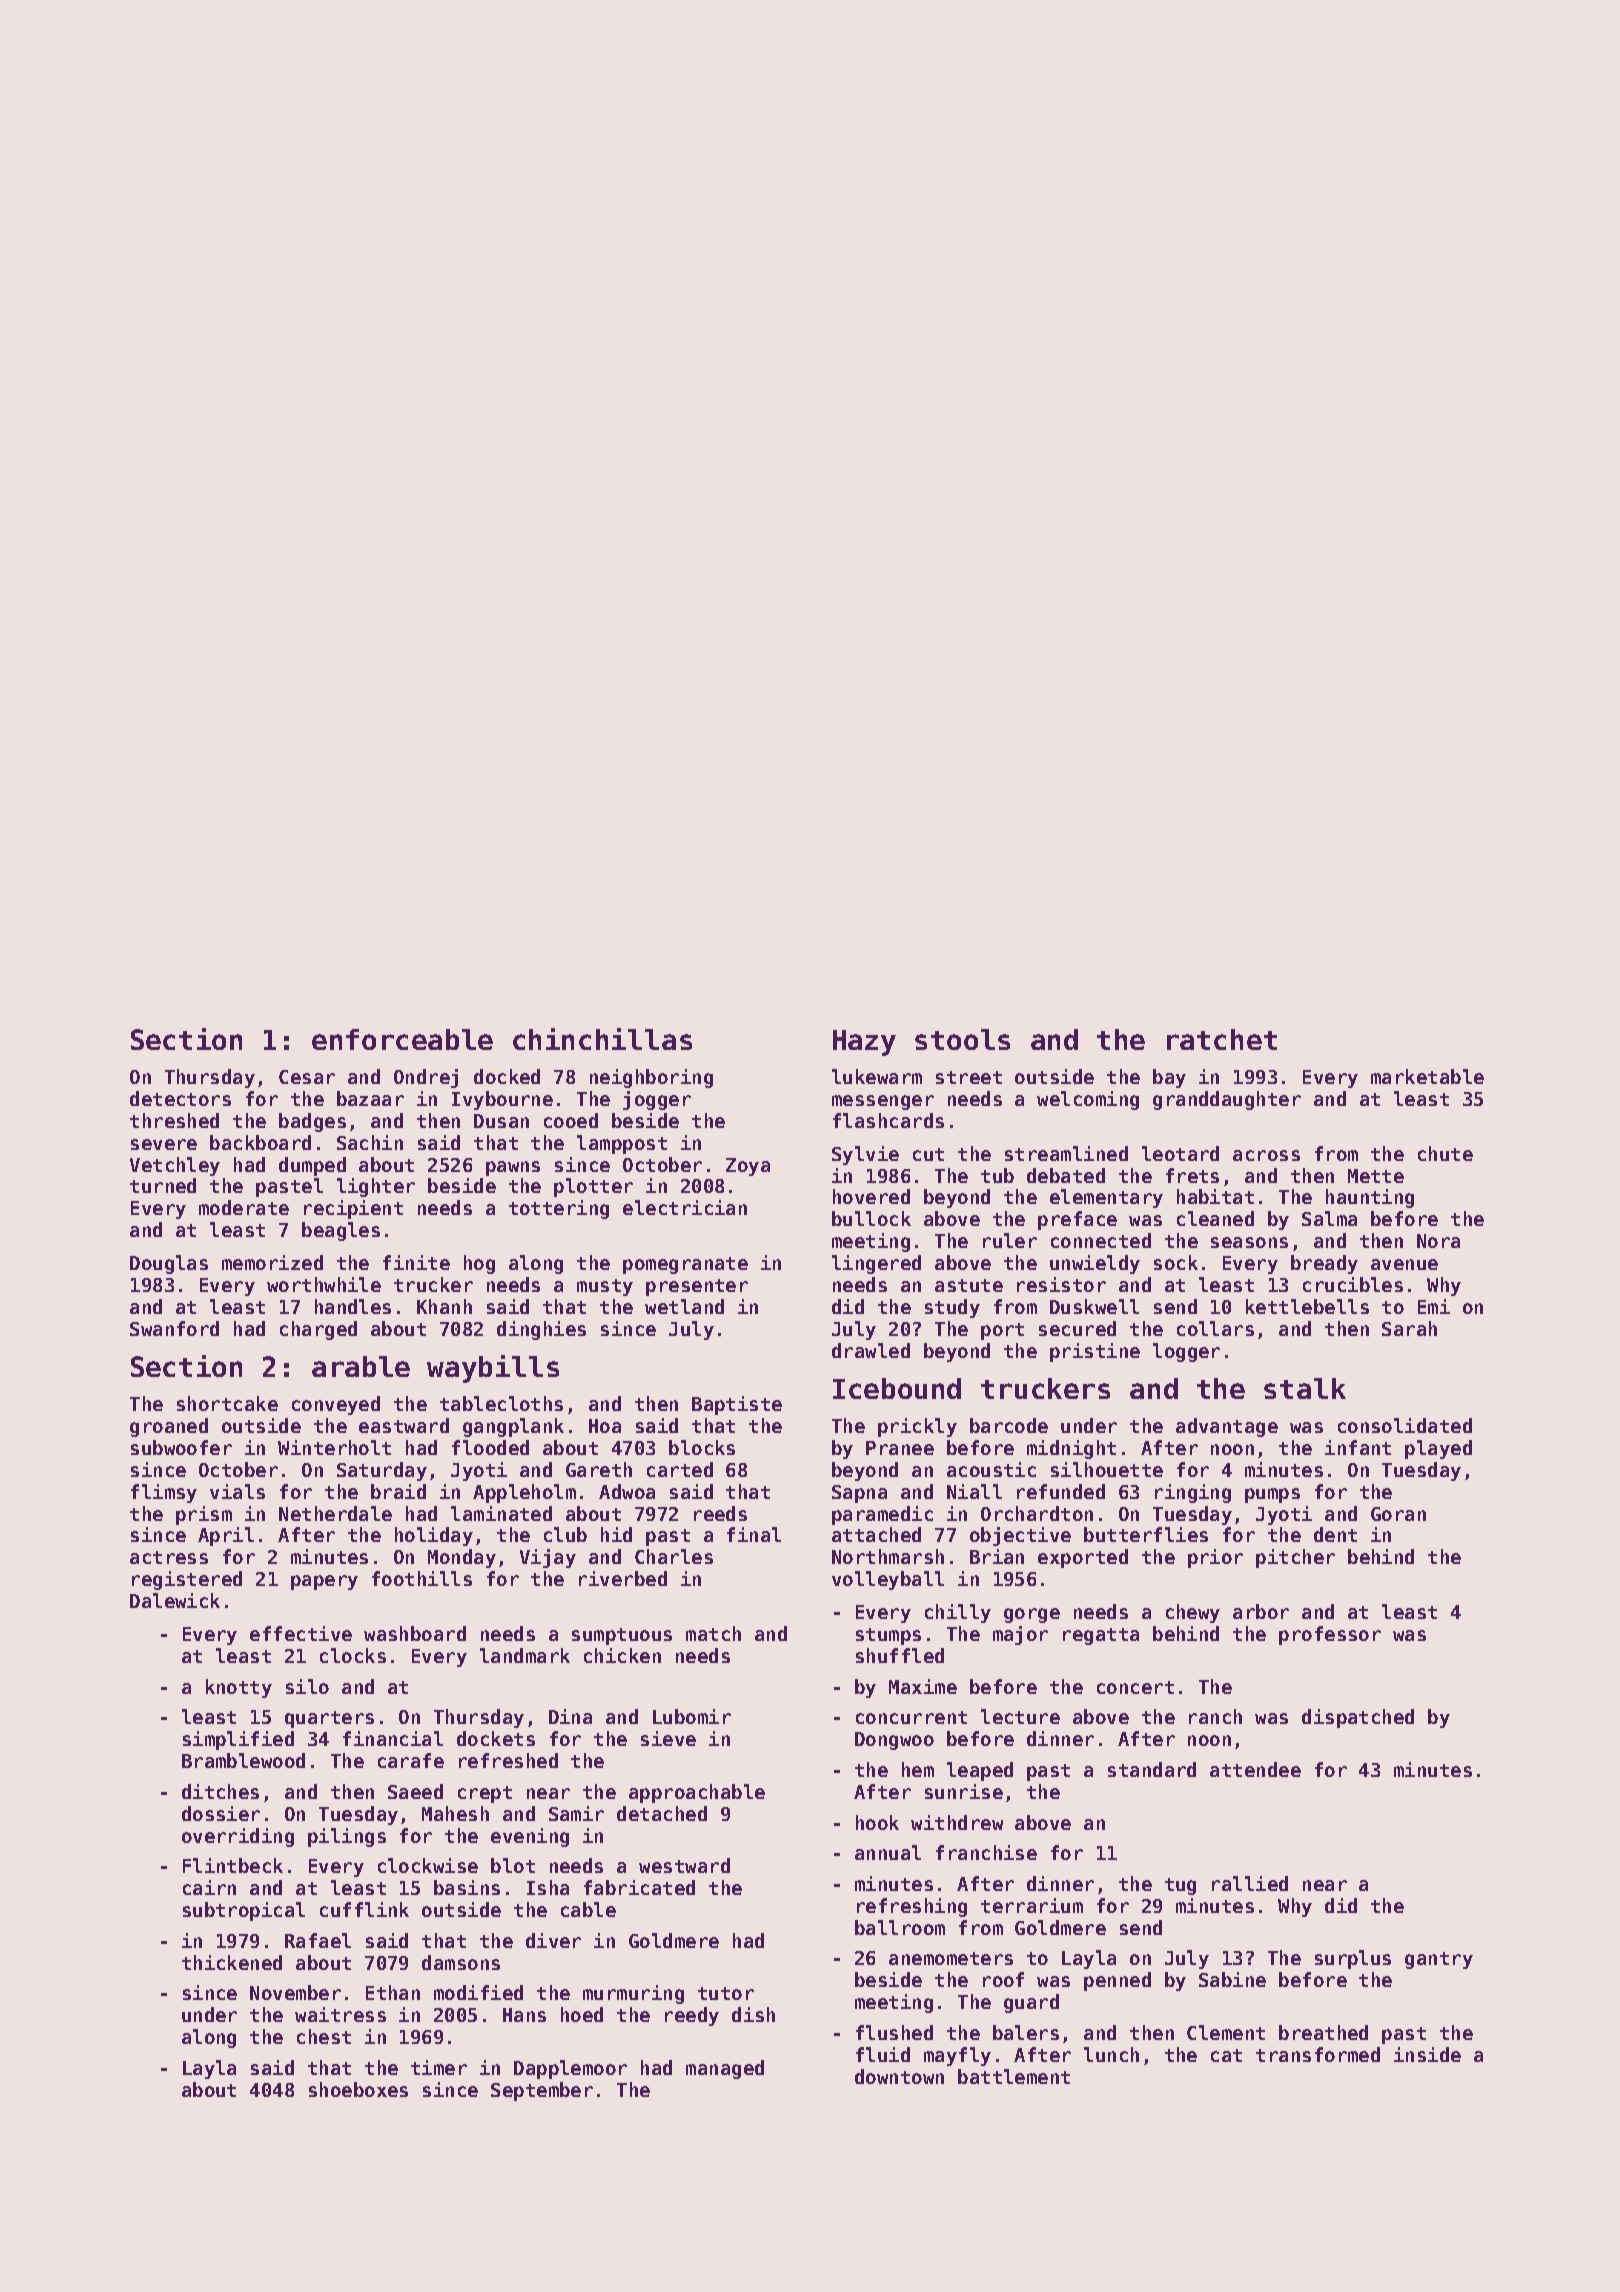 Image resolution: width=1620 pixels, height=2292 pixels. What do you see at coordinates (1409, 1328) in the page?
I see `Sarah` at bounding box center [1409, 1328].
